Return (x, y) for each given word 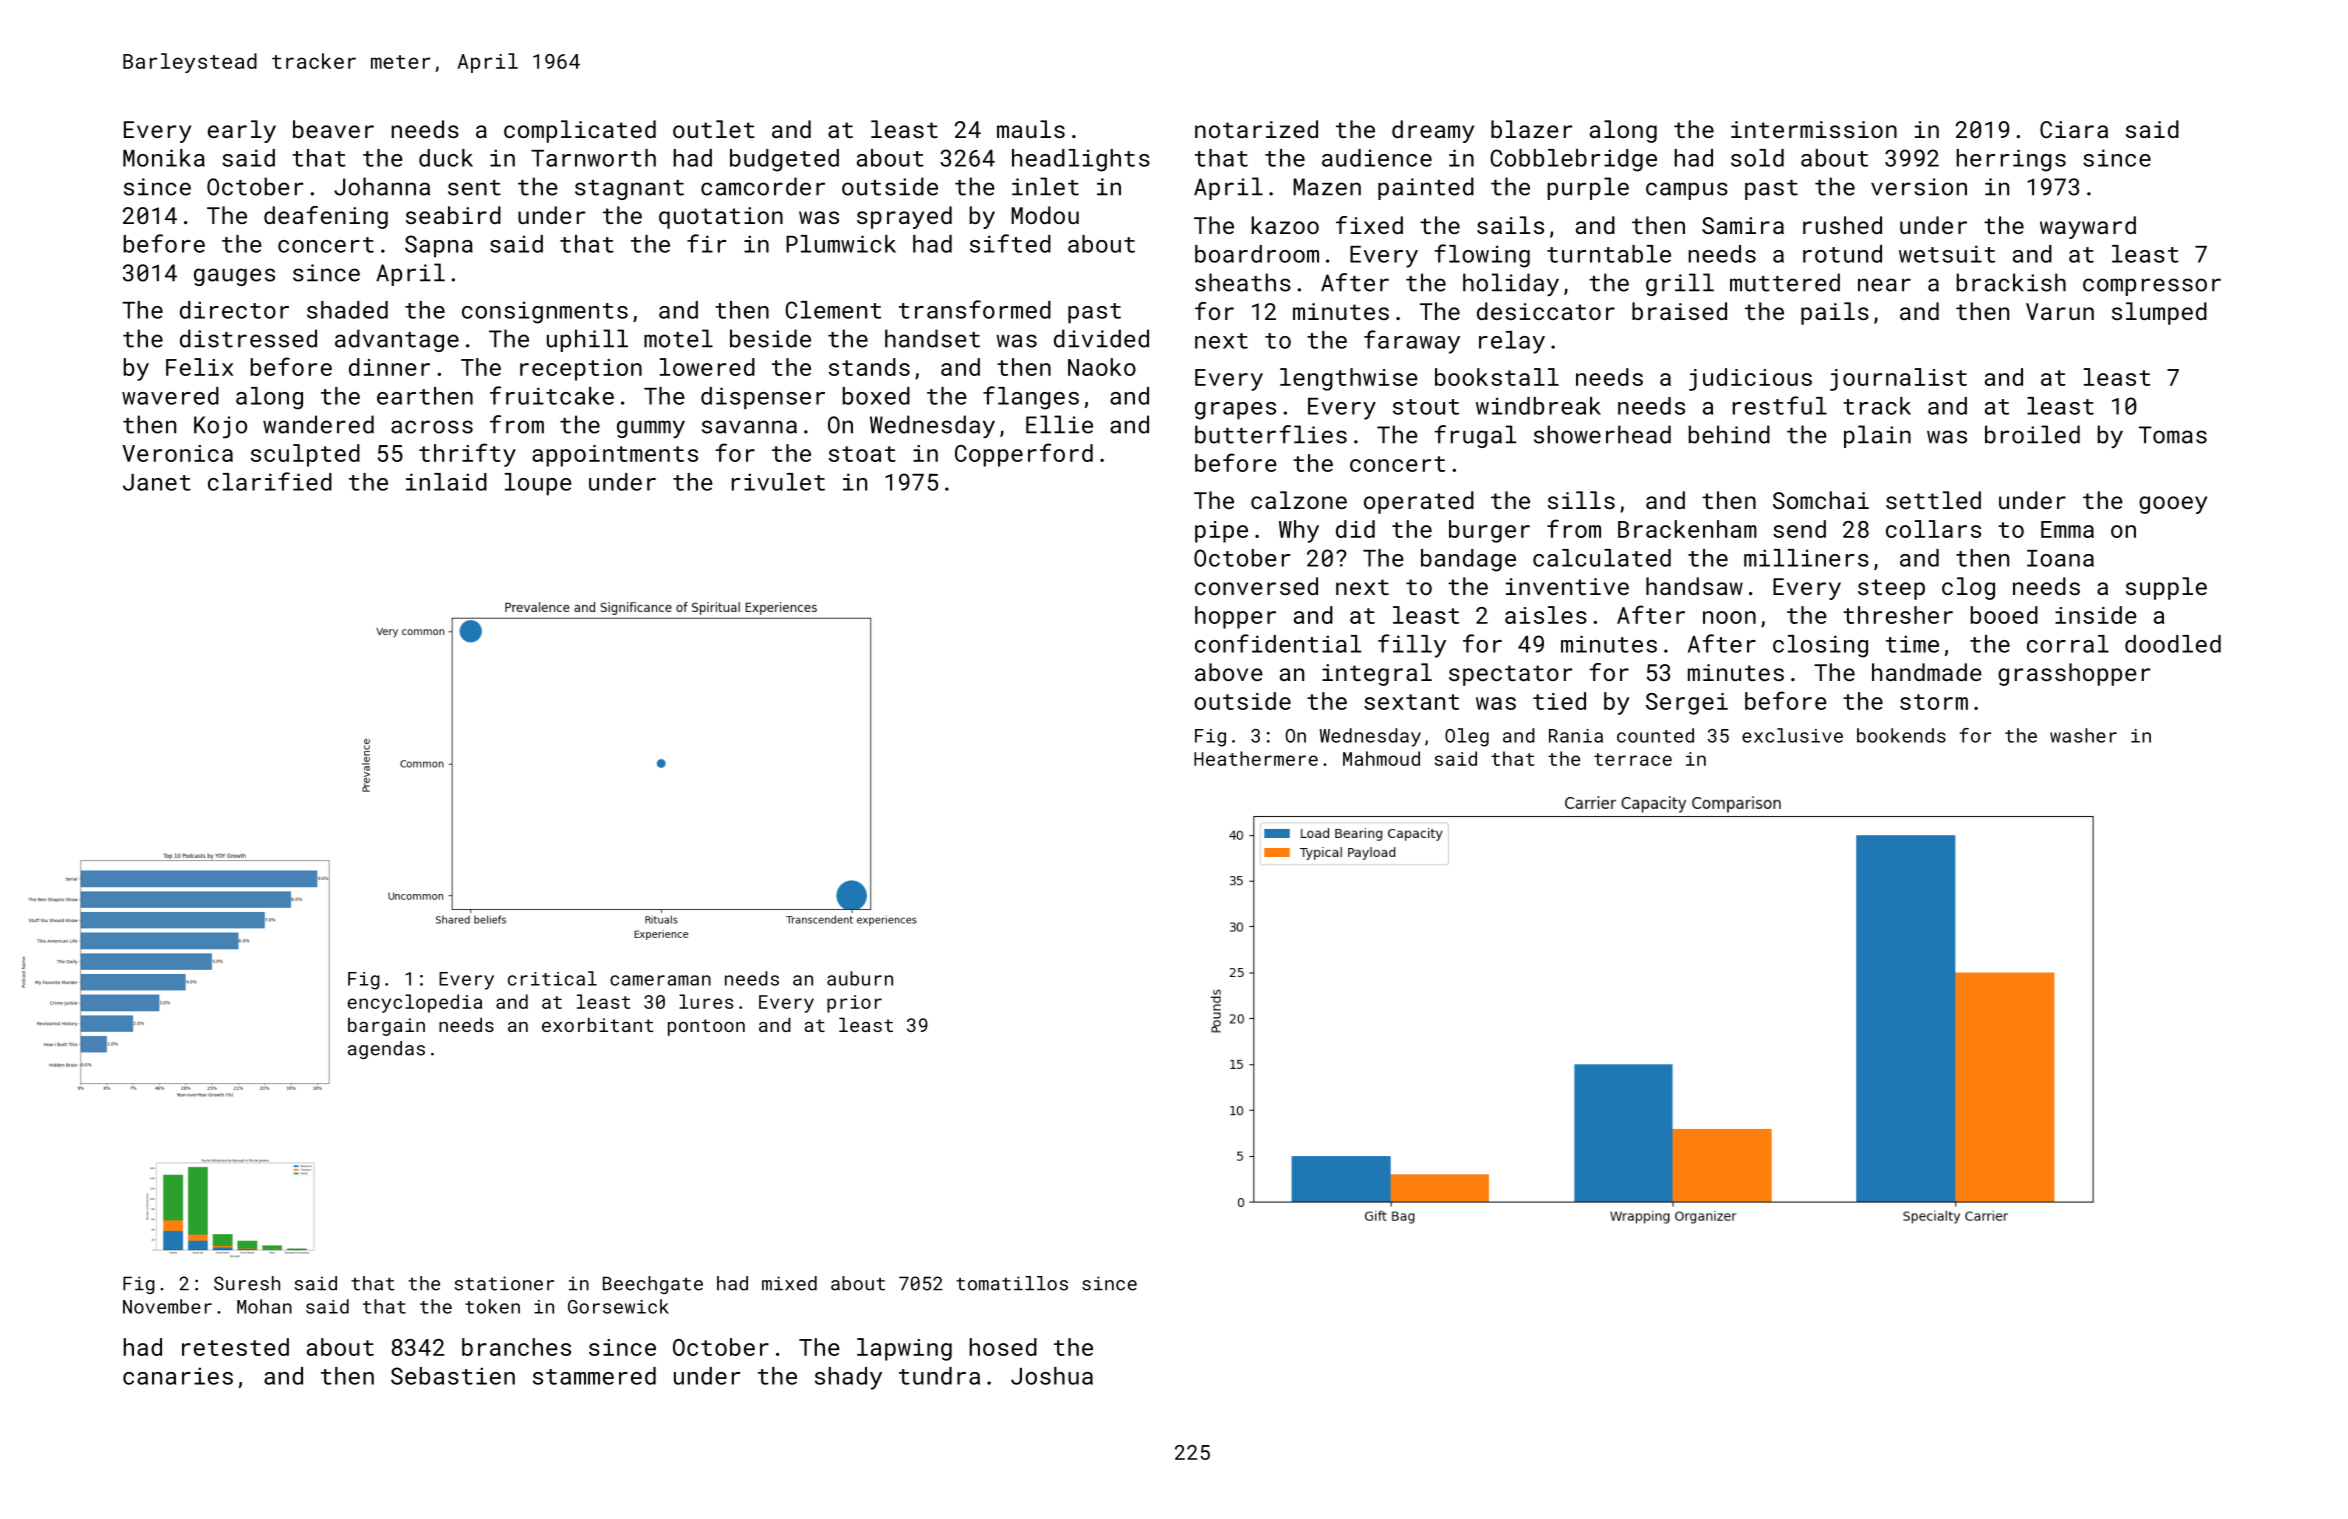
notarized (1256, 129)
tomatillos (1012, 1283)
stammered (594, 1376)
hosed (1003, 1347)
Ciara (2074, 129)
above (1229, 672)
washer (2083, 735)
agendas (386, 1050)
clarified (270, 481)
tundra (939, 1376)
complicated (580, 131)
